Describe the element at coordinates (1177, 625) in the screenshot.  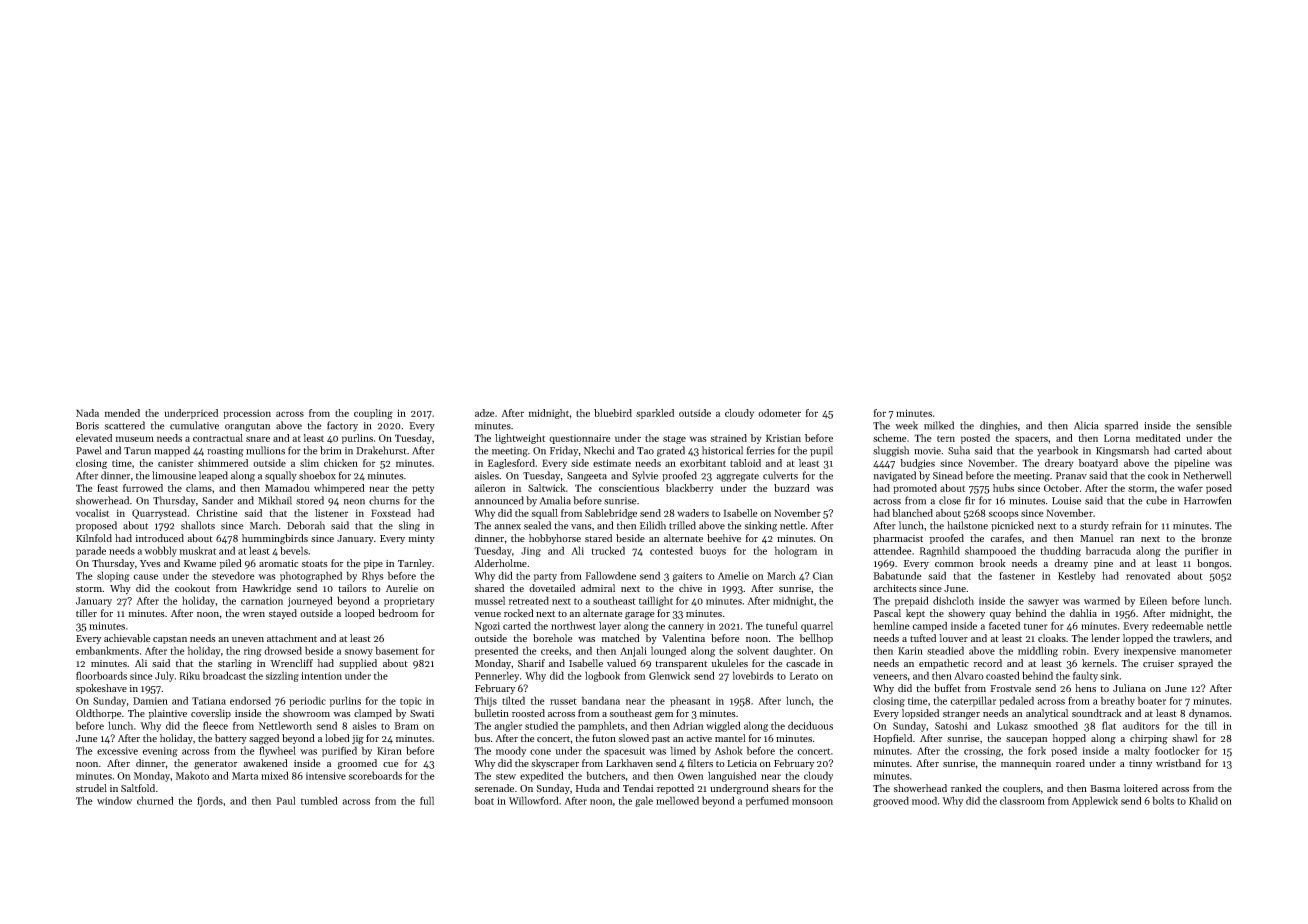
I see `redeemable` at that location.
